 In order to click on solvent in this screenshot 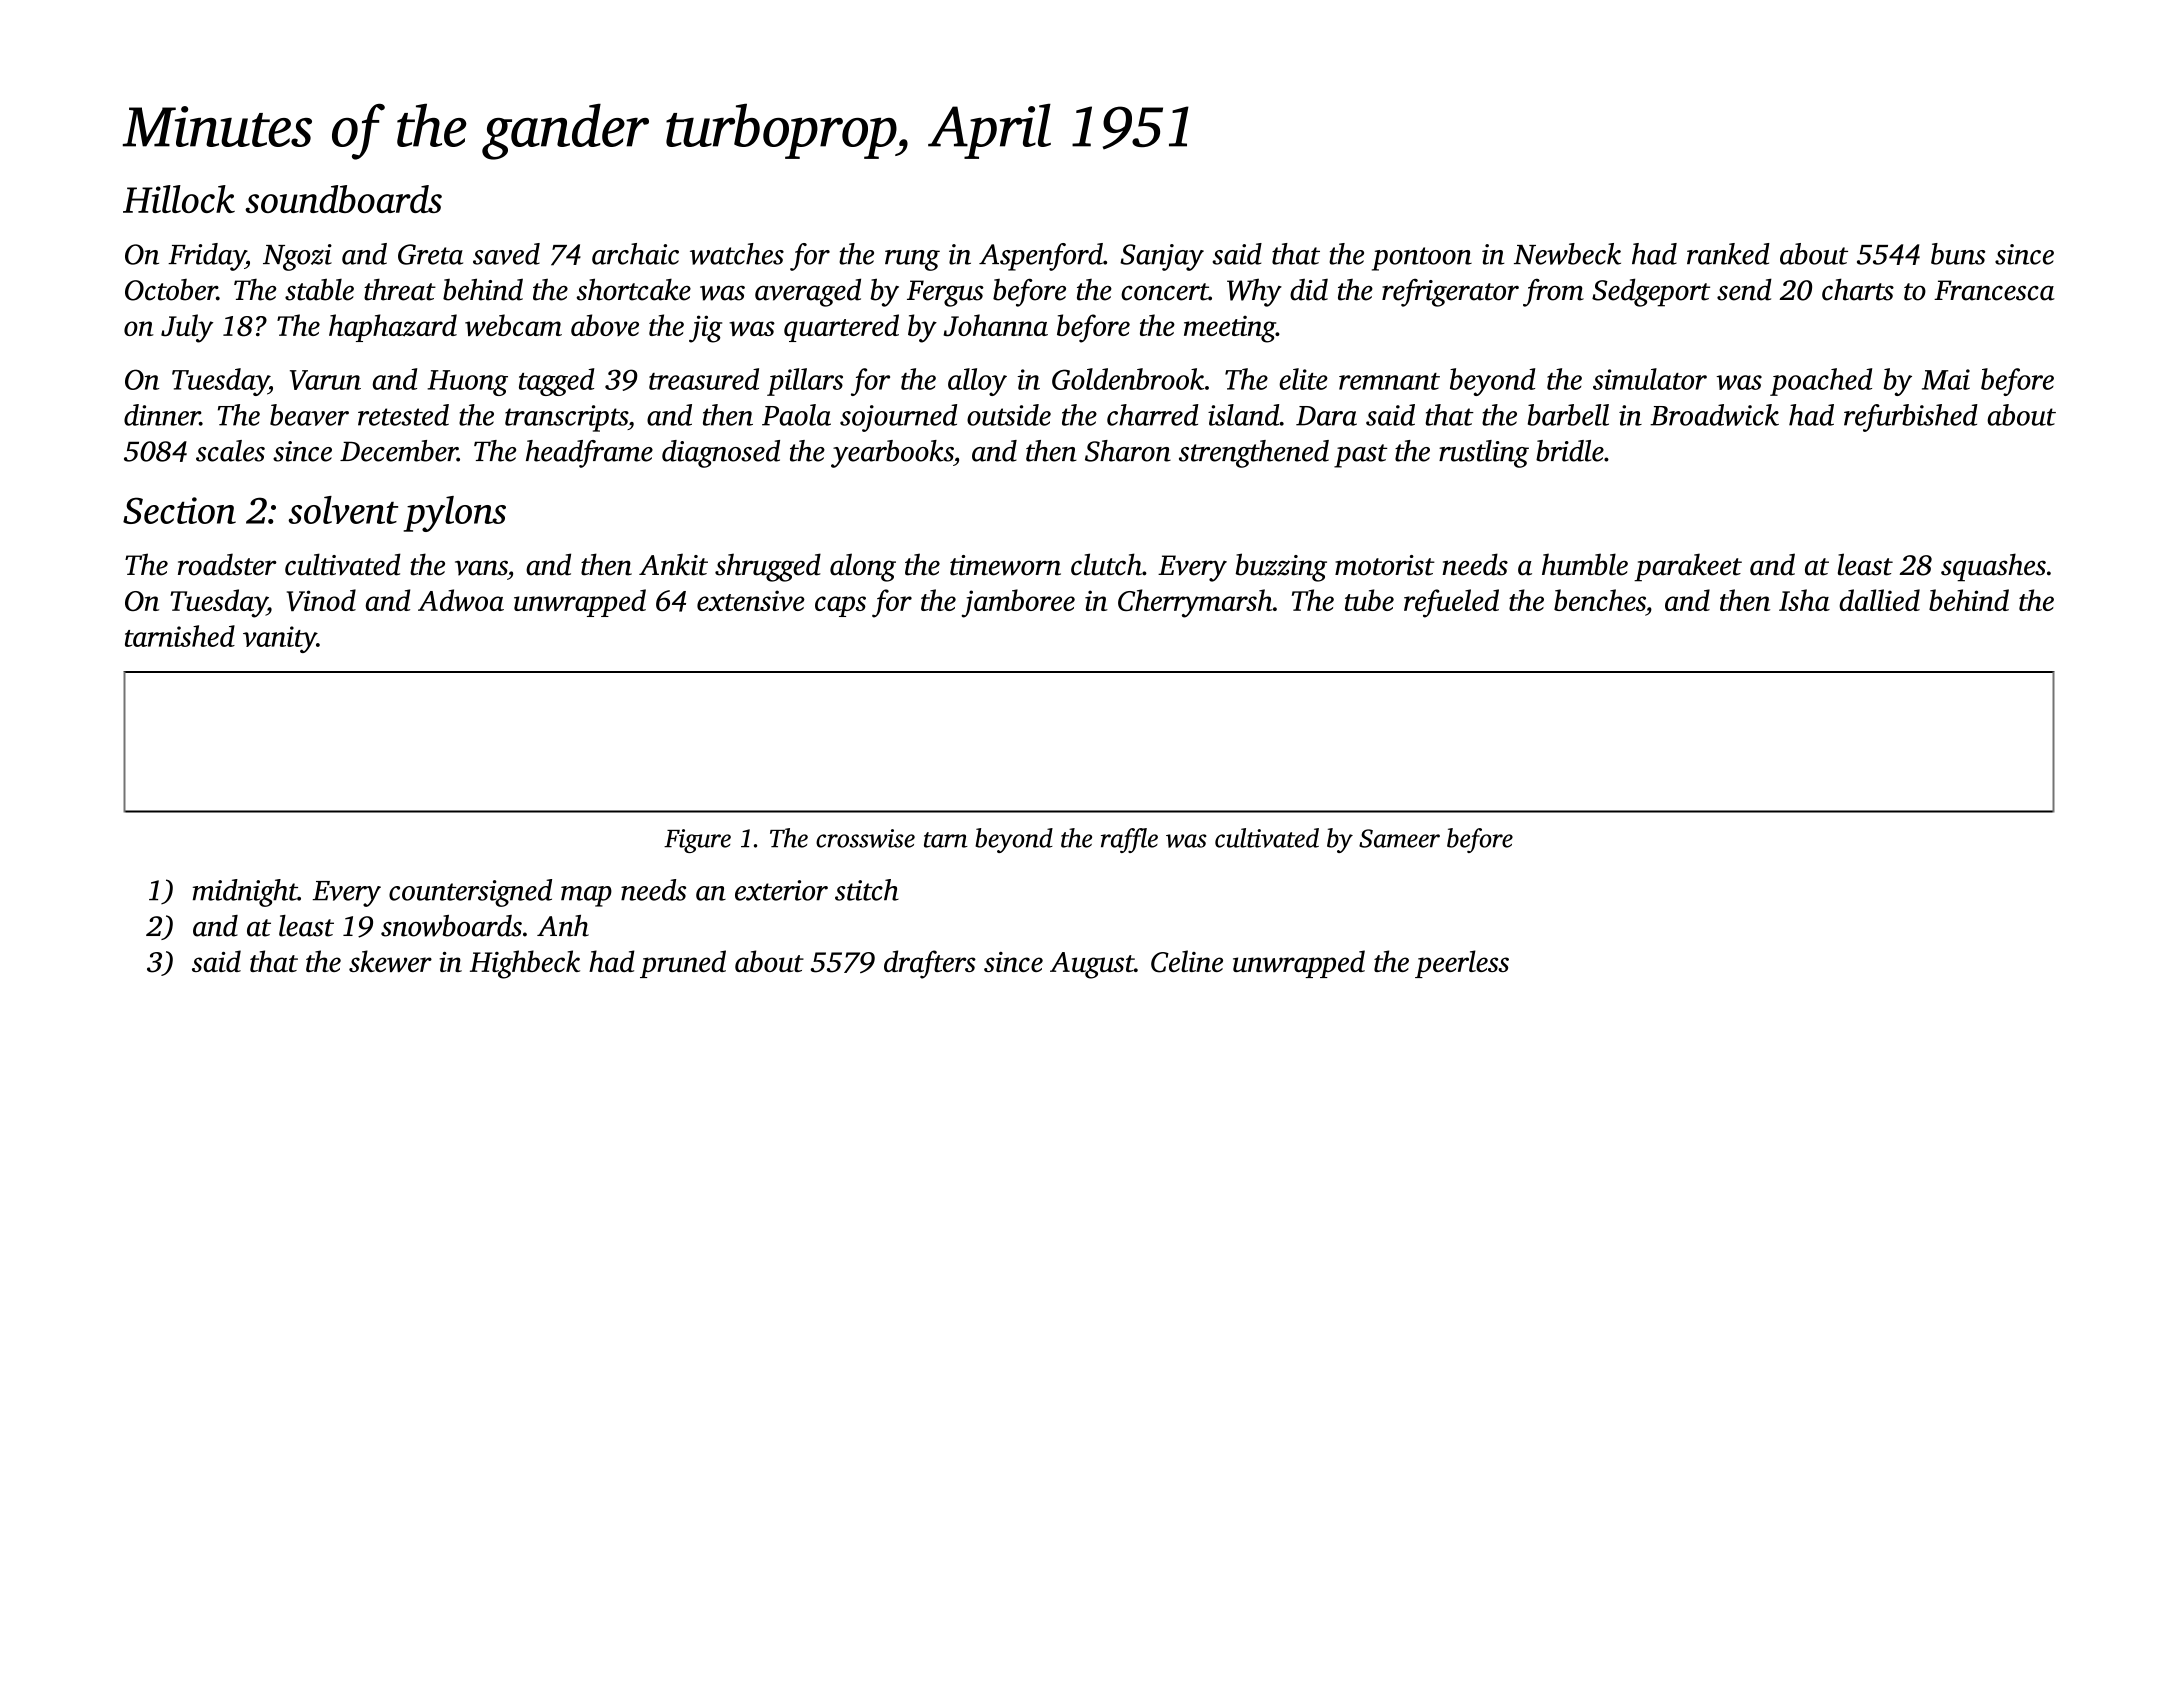, I will do `click(343, 510)`.
